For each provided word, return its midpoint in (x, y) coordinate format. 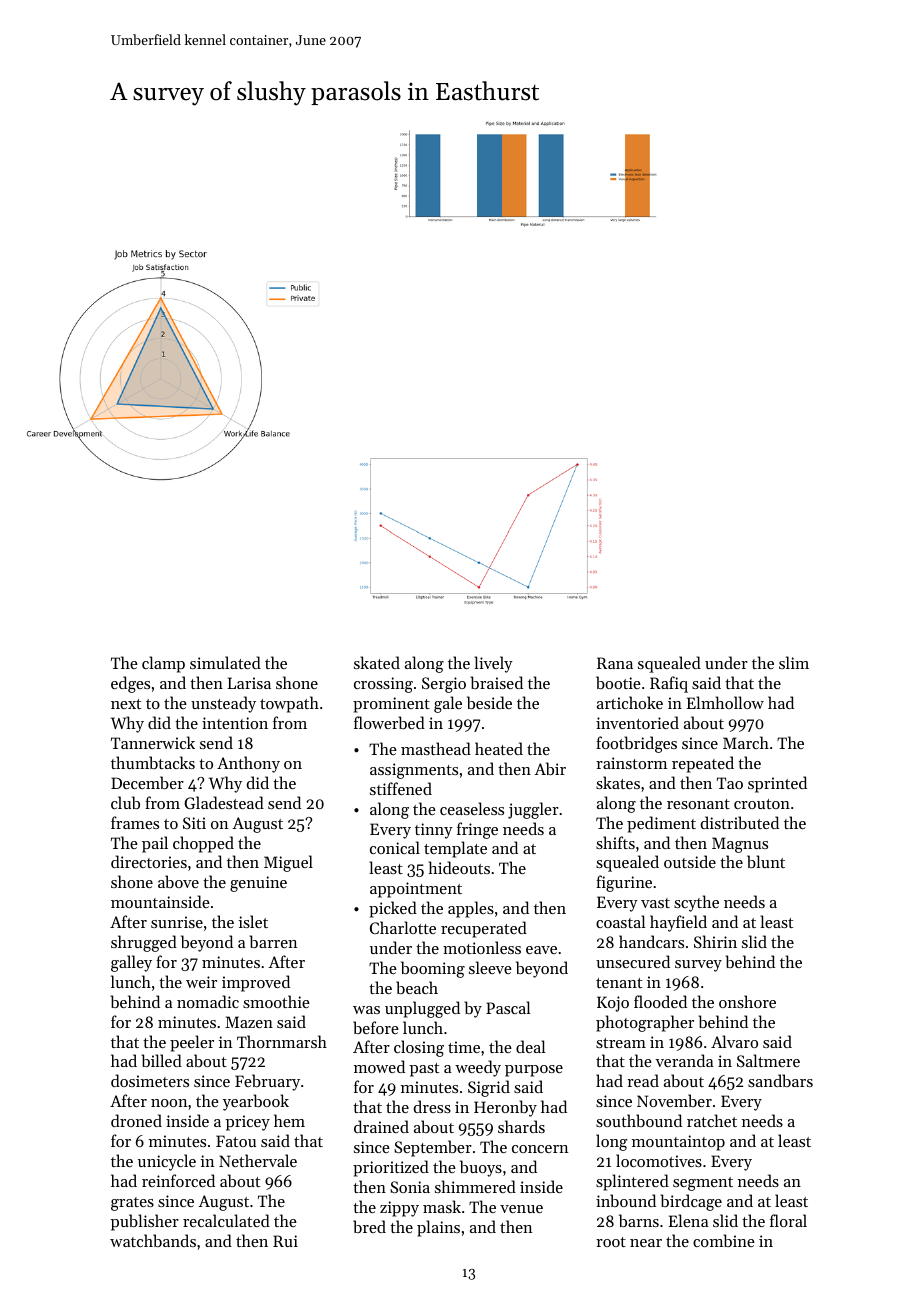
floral (788, 1220)
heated (499, 748)
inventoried (637, 722)
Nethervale (258, 1160)
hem (289, 1120)
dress (432, 1106)
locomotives (659, 1160)
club (125, 802)
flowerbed (389, 722)
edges (130, 684)
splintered (632, 1182)
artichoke (630, 702)
